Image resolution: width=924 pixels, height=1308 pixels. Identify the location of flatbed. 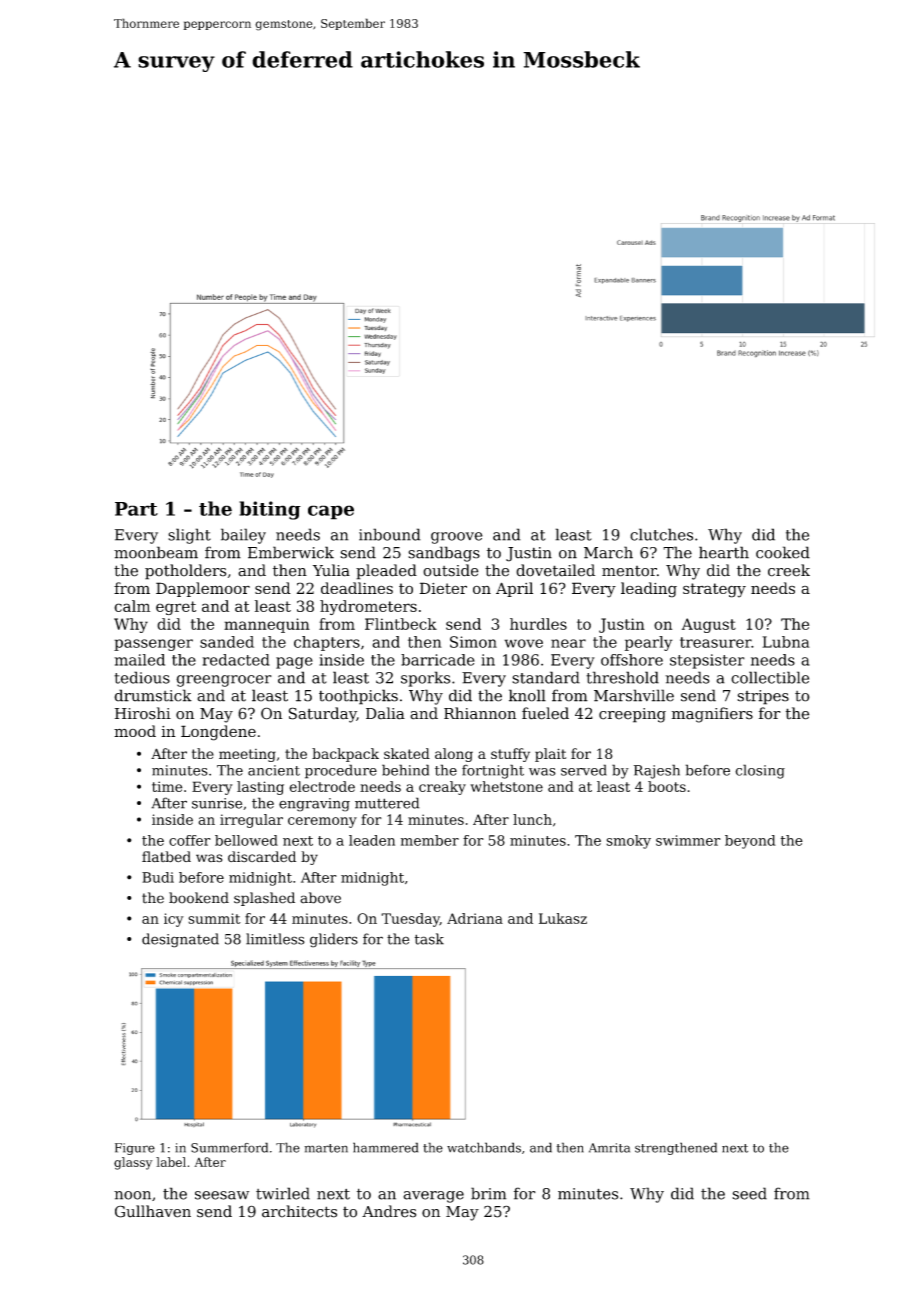
(166, 857).
